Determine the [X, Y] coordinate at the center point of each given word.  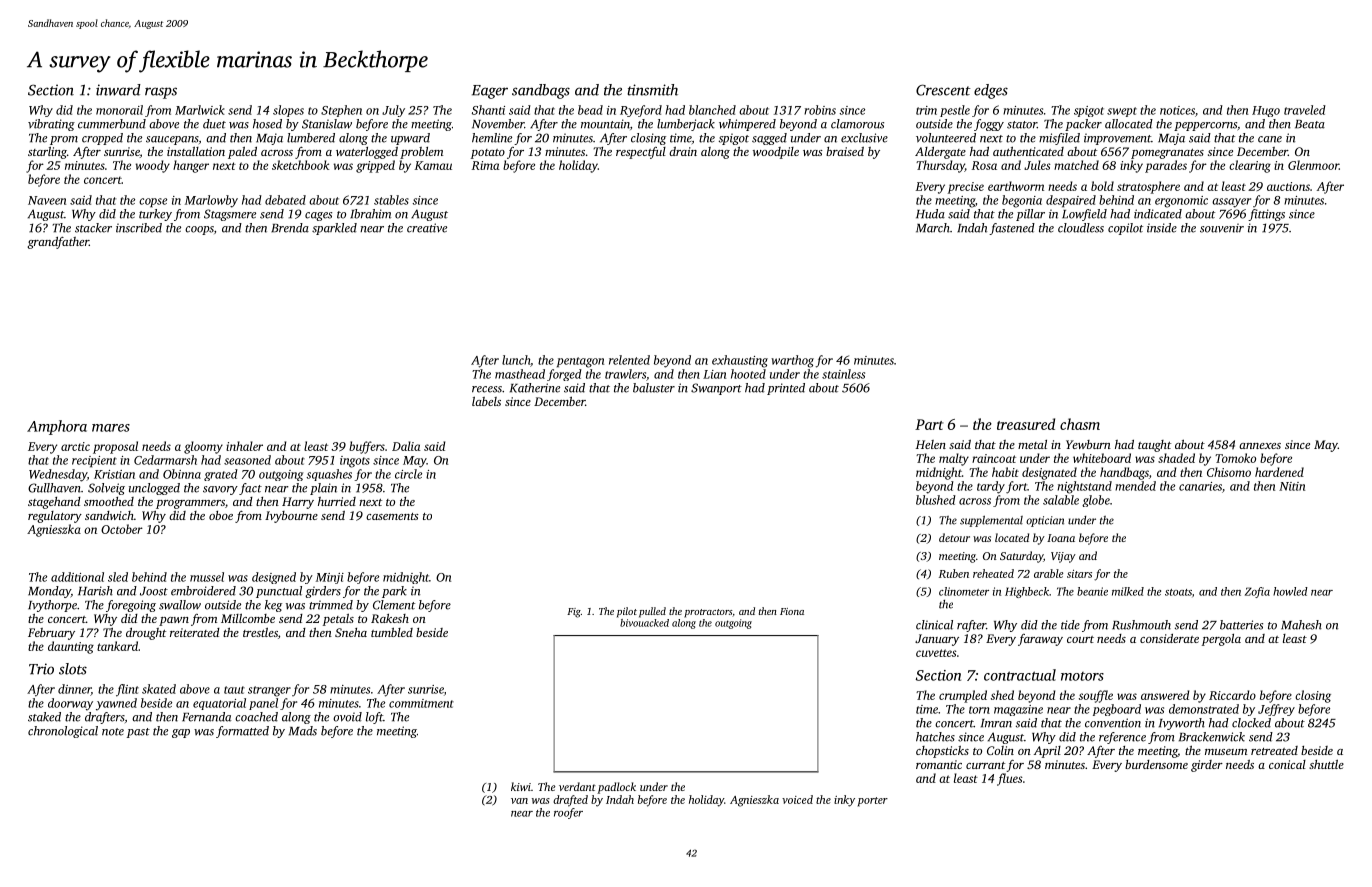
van [519, 801]
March [933, 228]
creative [427, 228]
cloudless [1081, 228]
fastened [1012, 229]
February [51, 634]
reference [1122, 738]
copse [153, 203]
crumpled [963, 696]
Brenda [290, 228]
